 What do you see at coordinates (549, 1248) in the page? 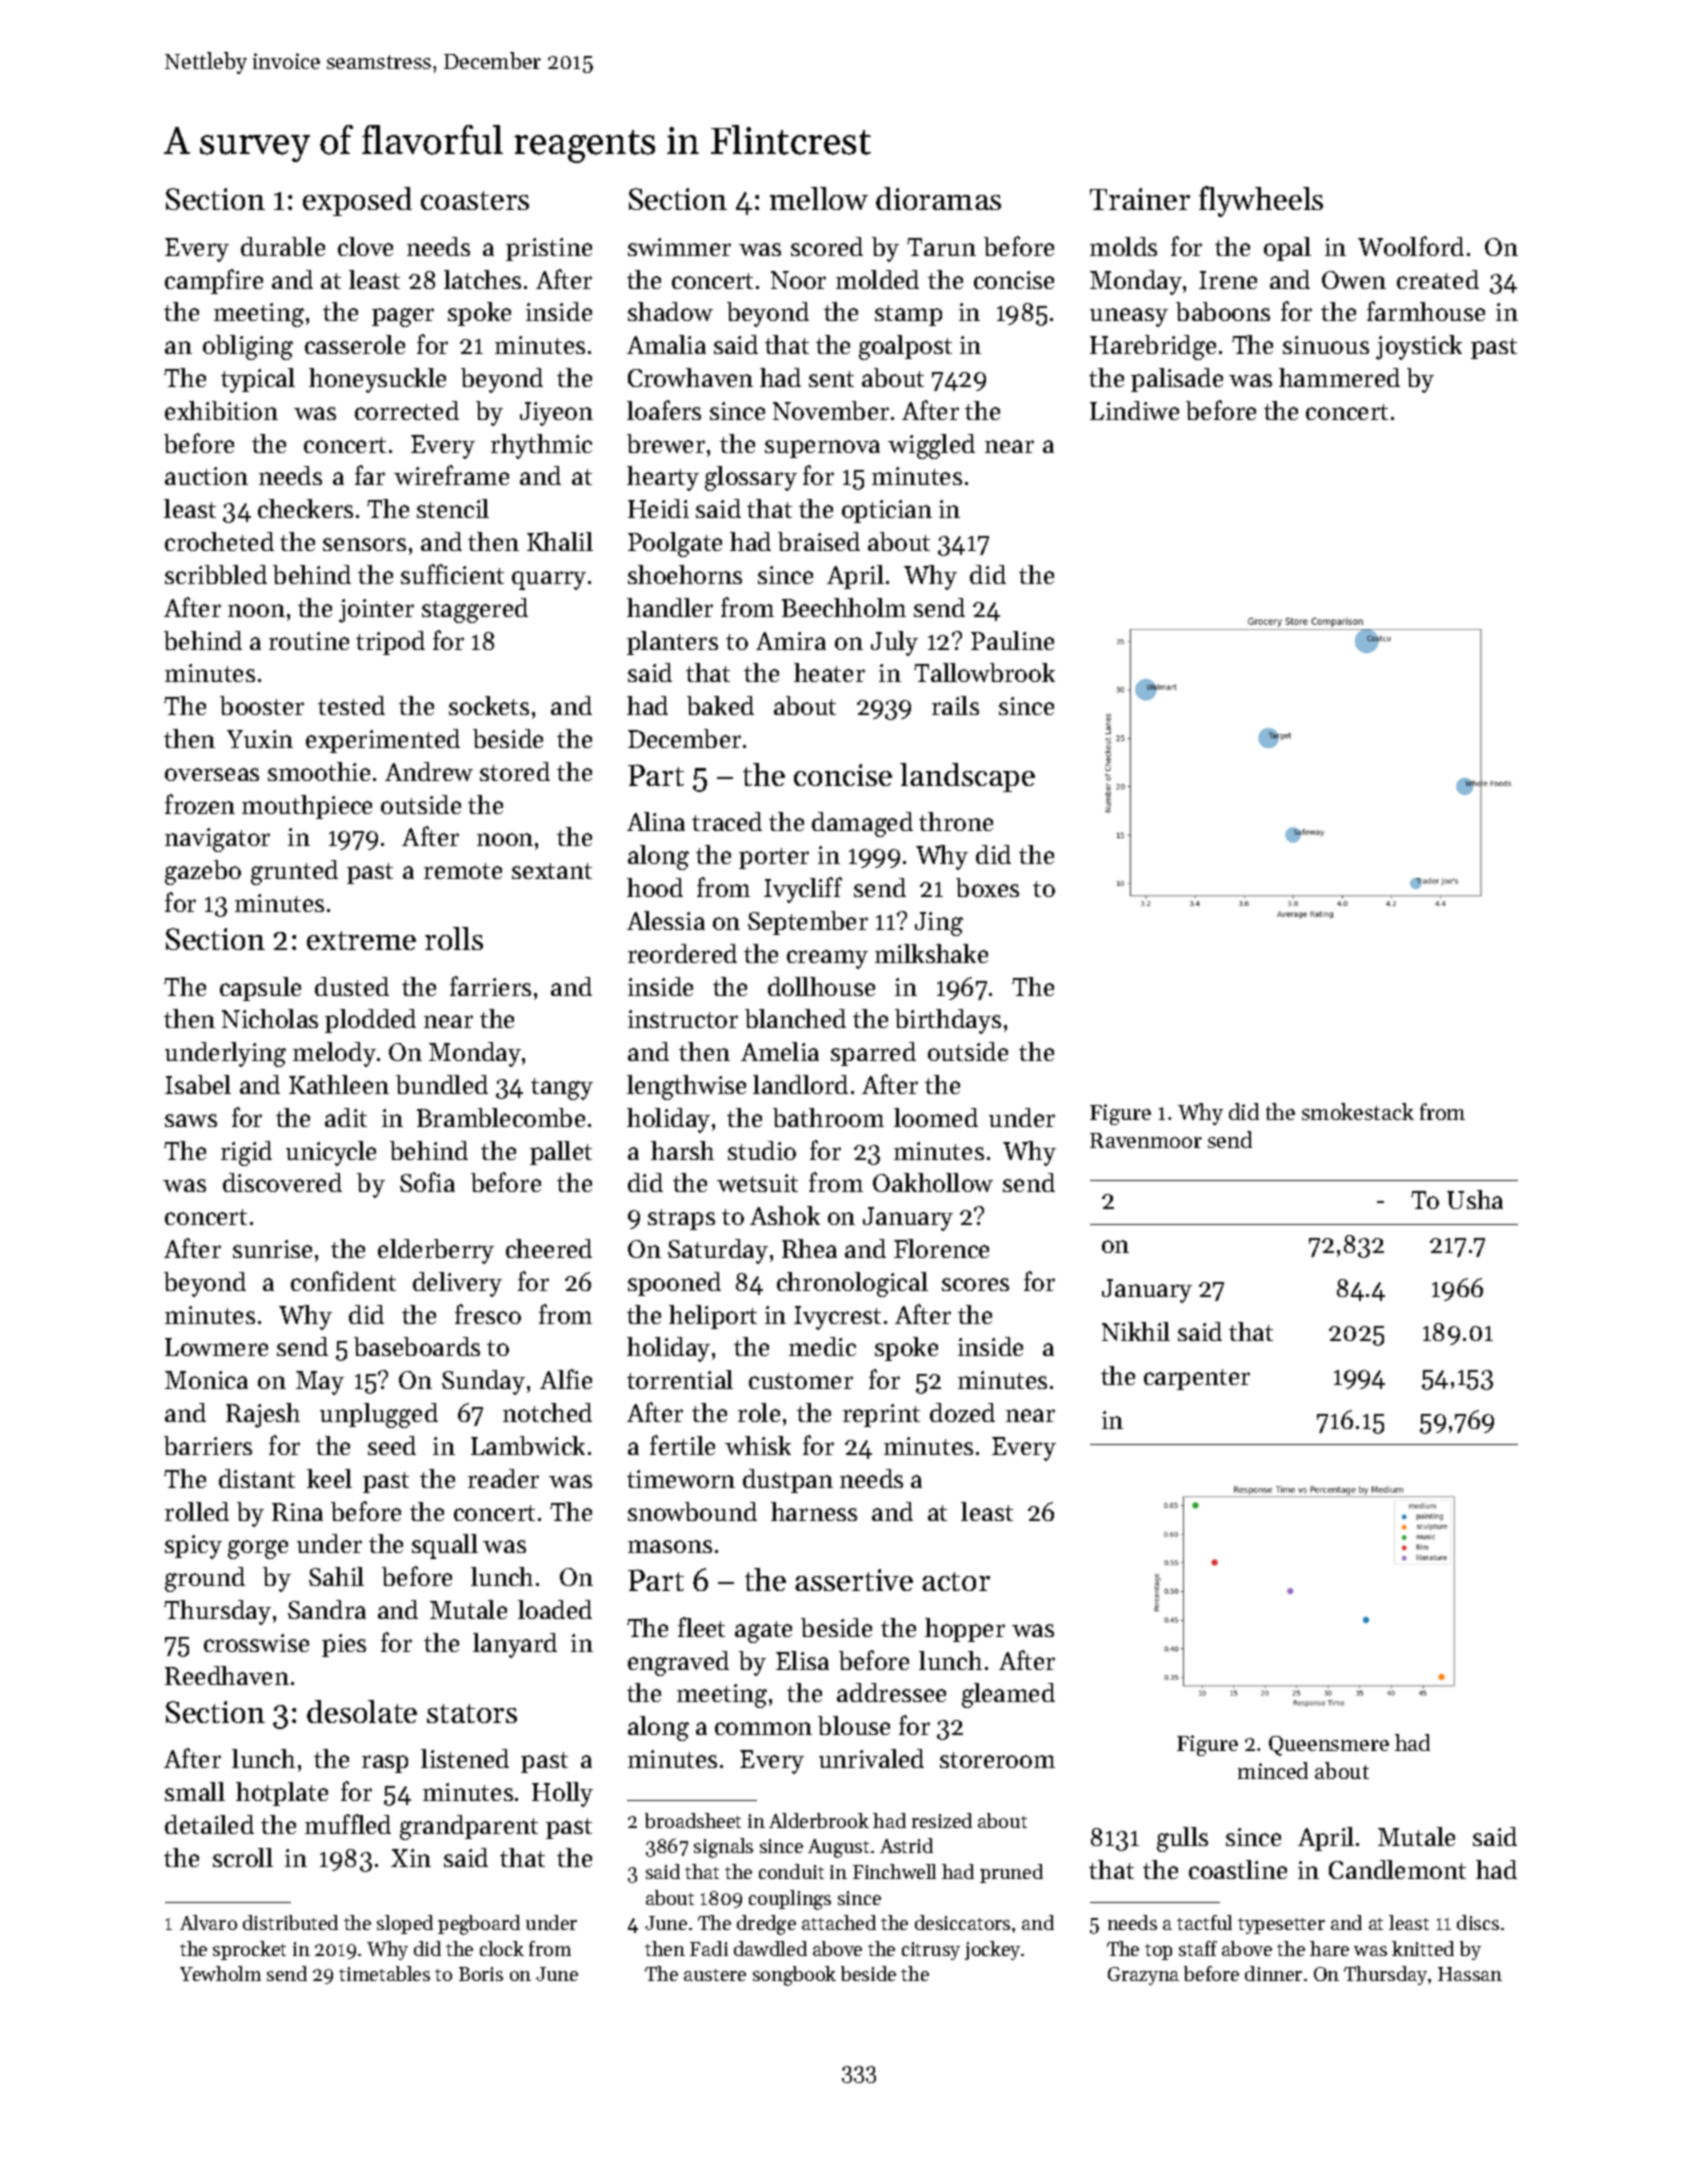
I see `cheered` at bounding box center [549, 1248].
